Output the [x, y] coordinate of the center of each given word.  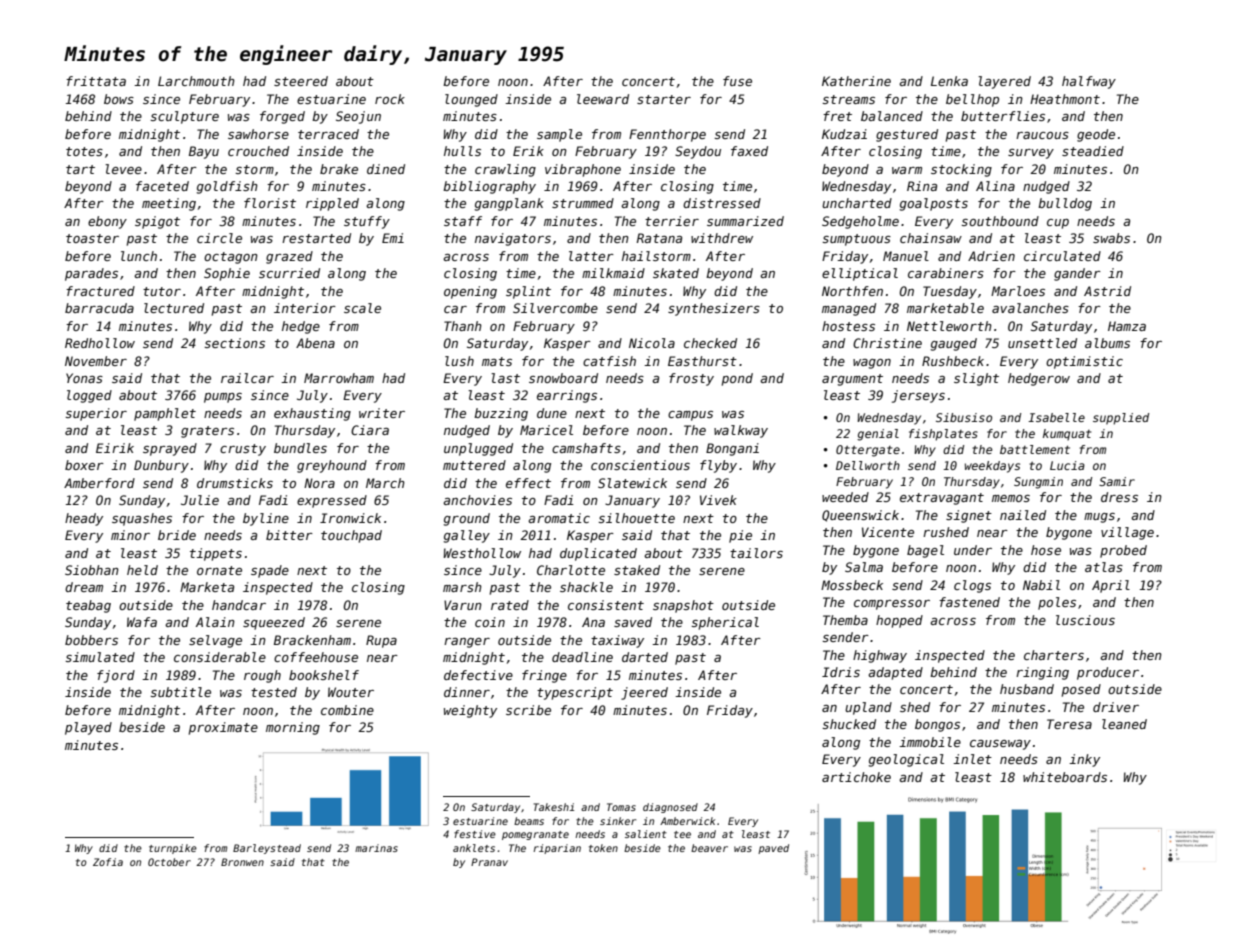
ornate [219, 570]
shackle [586, 587]
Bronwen [242, 862]
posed [1081, 690]
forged [282, 117]
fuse [737, 81]
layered [1004, 82]
